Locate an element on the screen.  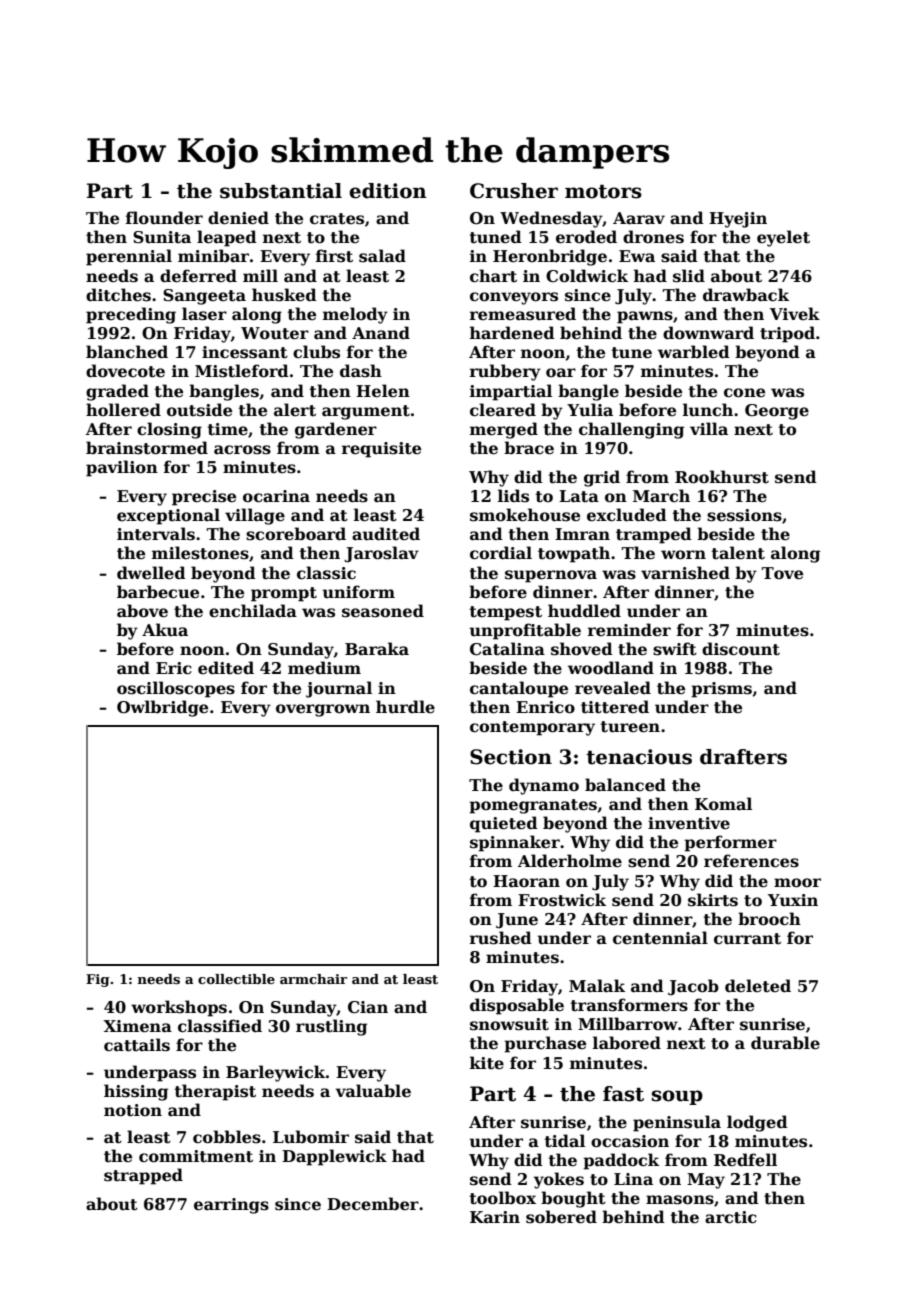
Karin is located at coordinates (495, 1217).
